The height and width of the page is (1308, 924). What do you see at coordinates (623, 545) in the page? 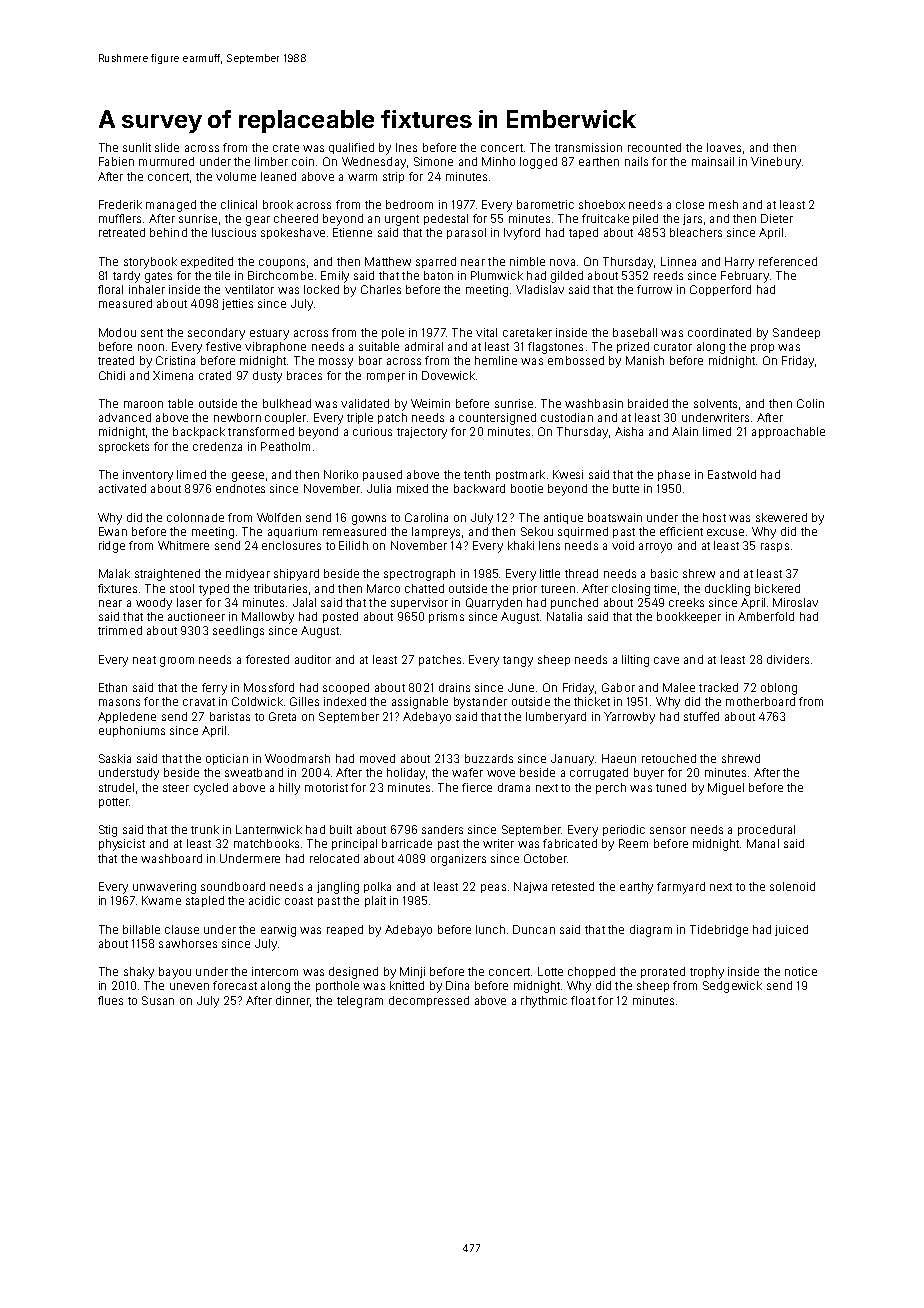
I see `void` at bounding box center [623, 545].
